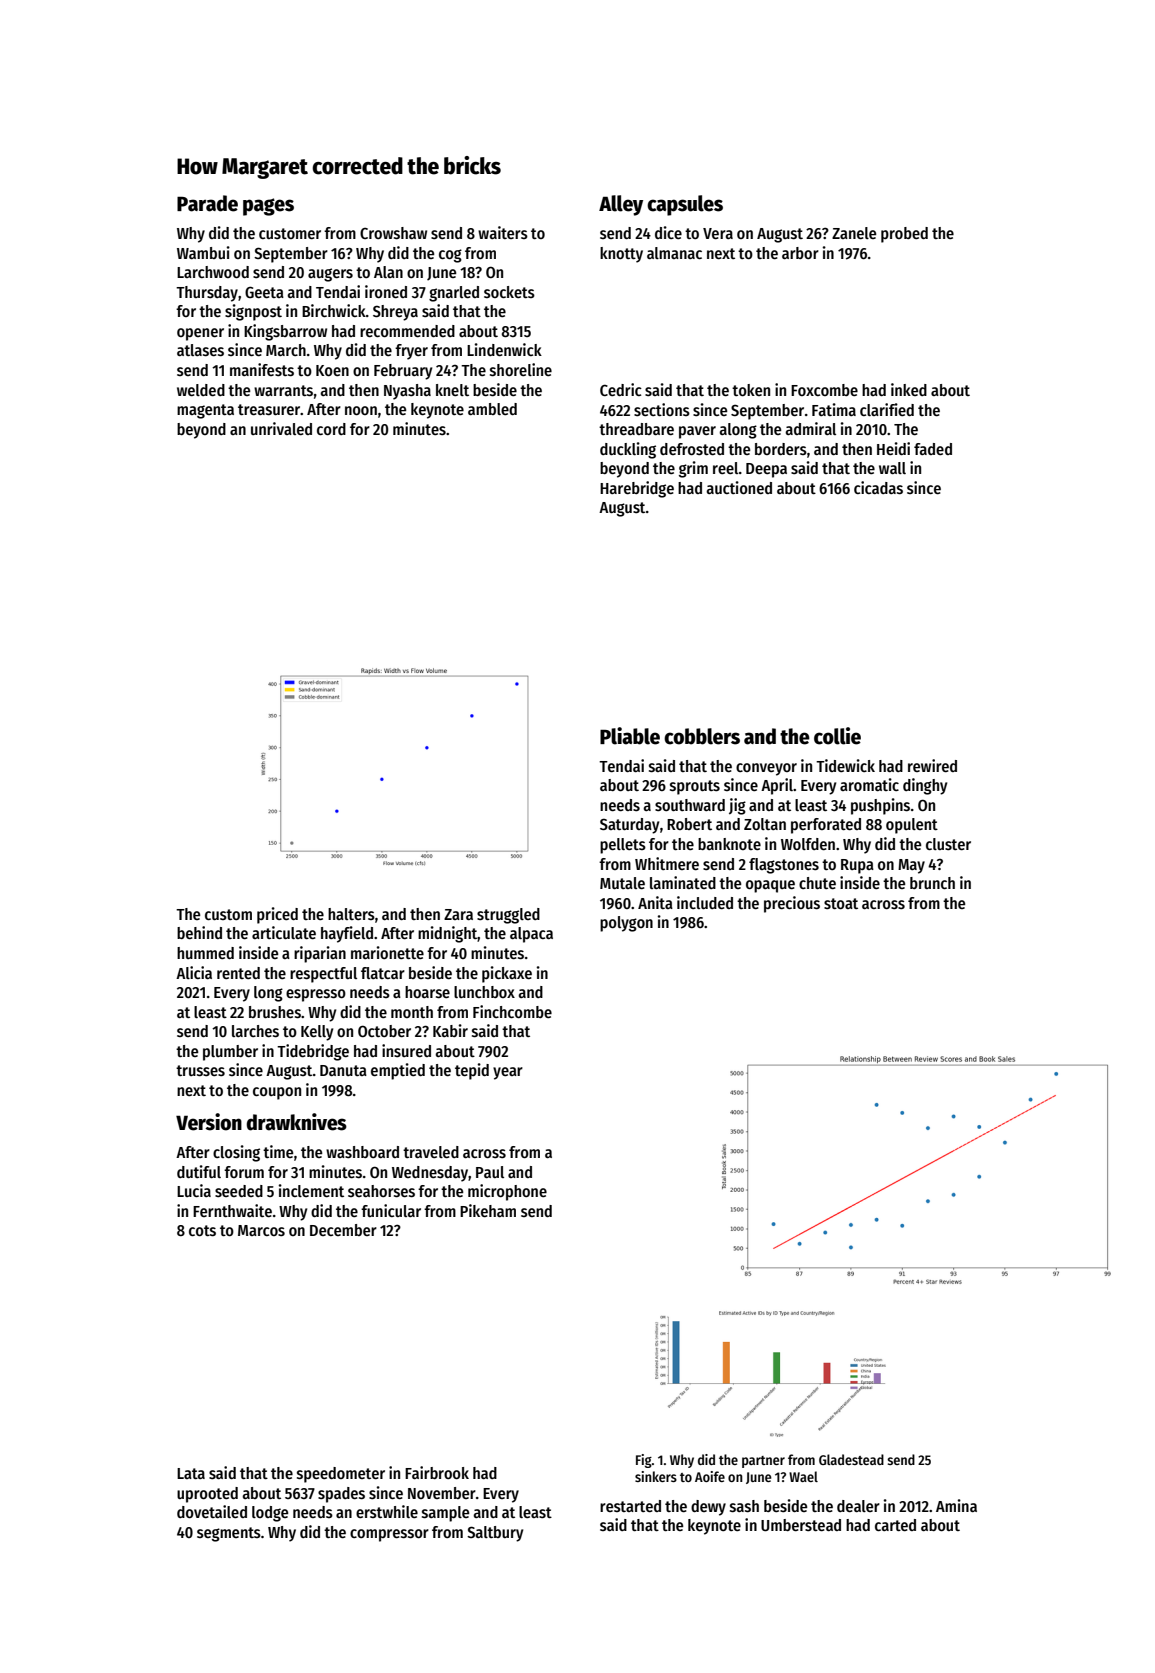  Describe the element at coordinates (837, 736) in the image. I see `collie` at that location.
